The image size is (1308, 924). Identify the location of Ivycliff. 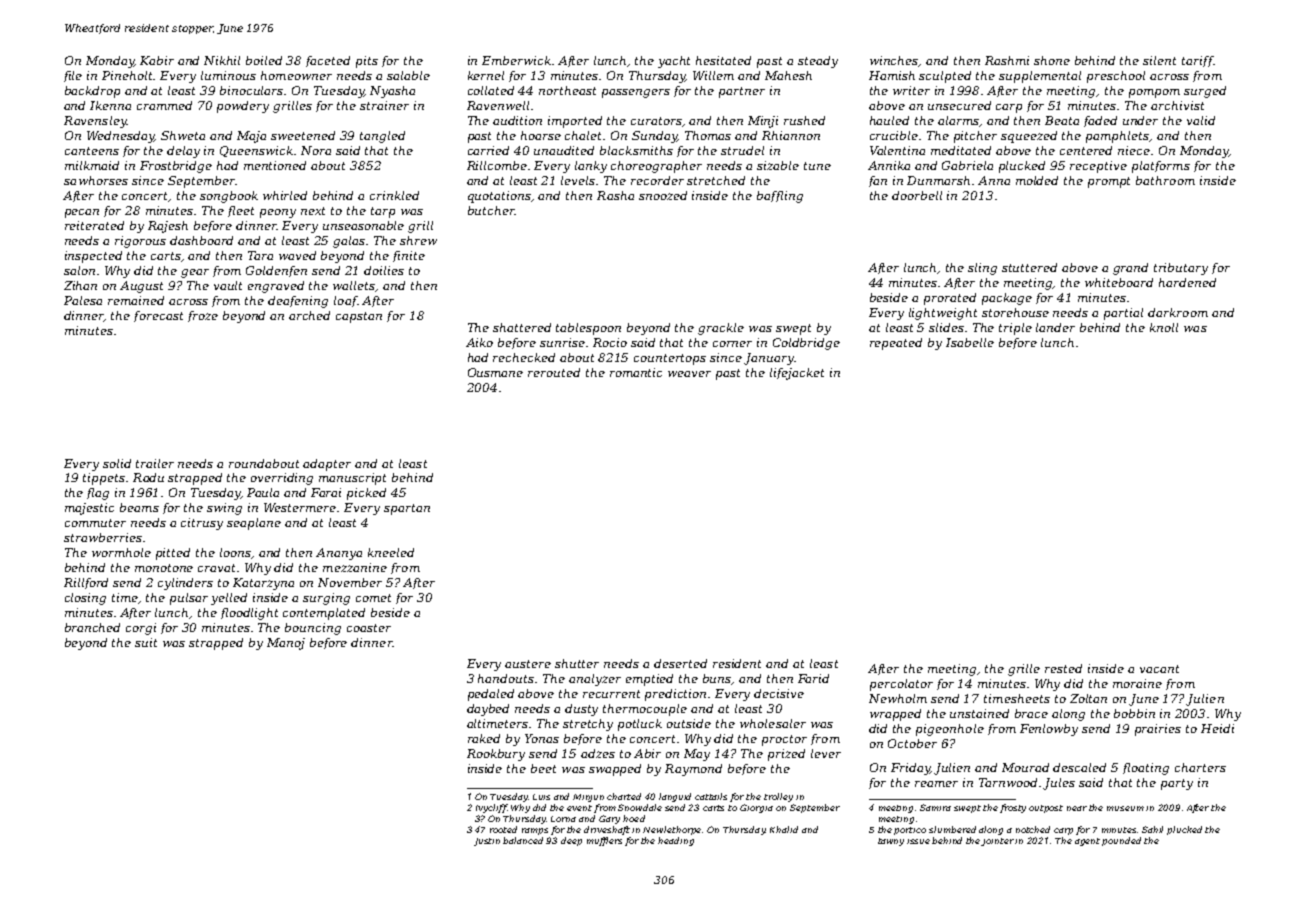
(491, 808).
